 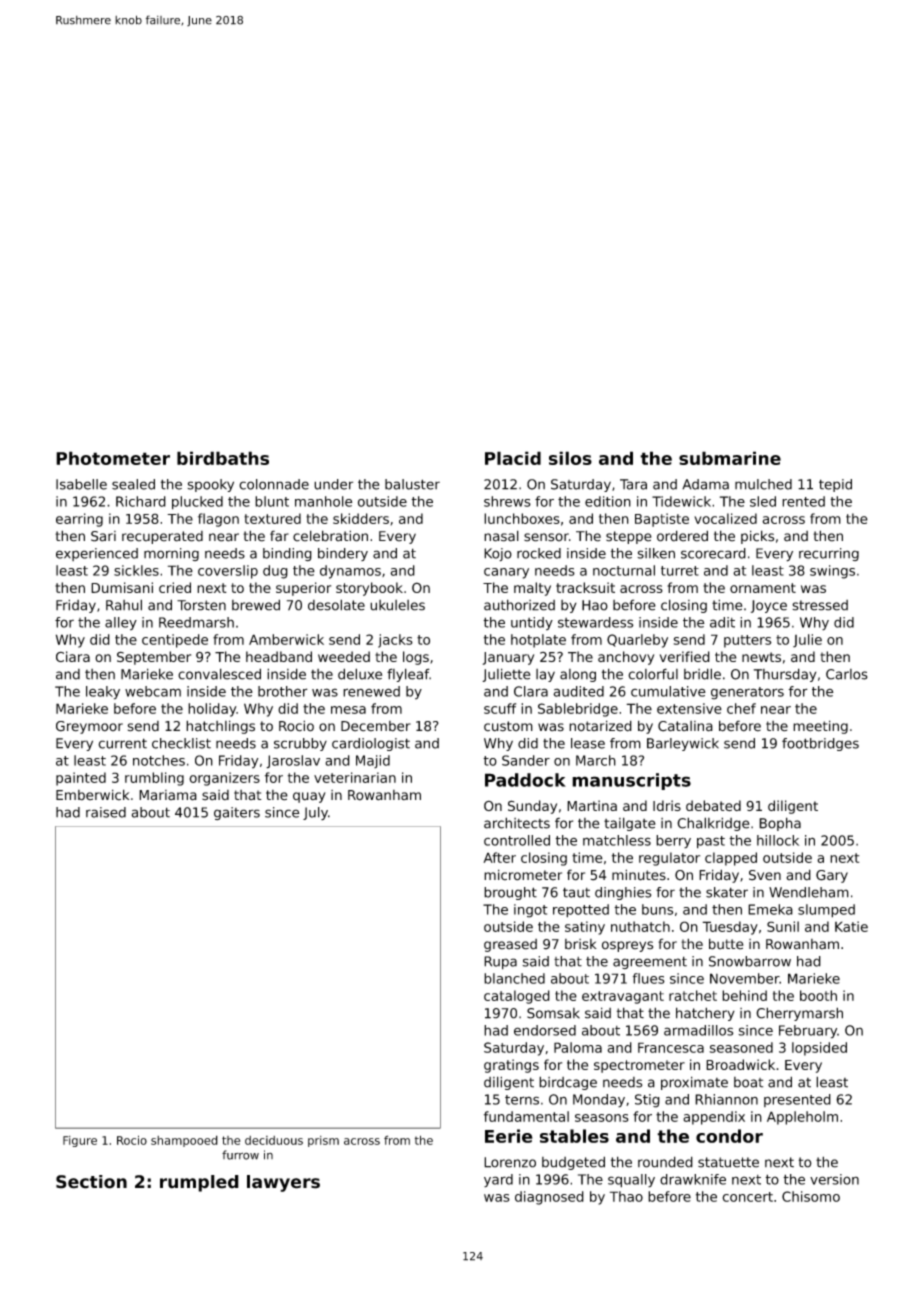 What do you see at coordinates (141, 501) in the document?
I see `Richard` at bounding box center [141, 501].
